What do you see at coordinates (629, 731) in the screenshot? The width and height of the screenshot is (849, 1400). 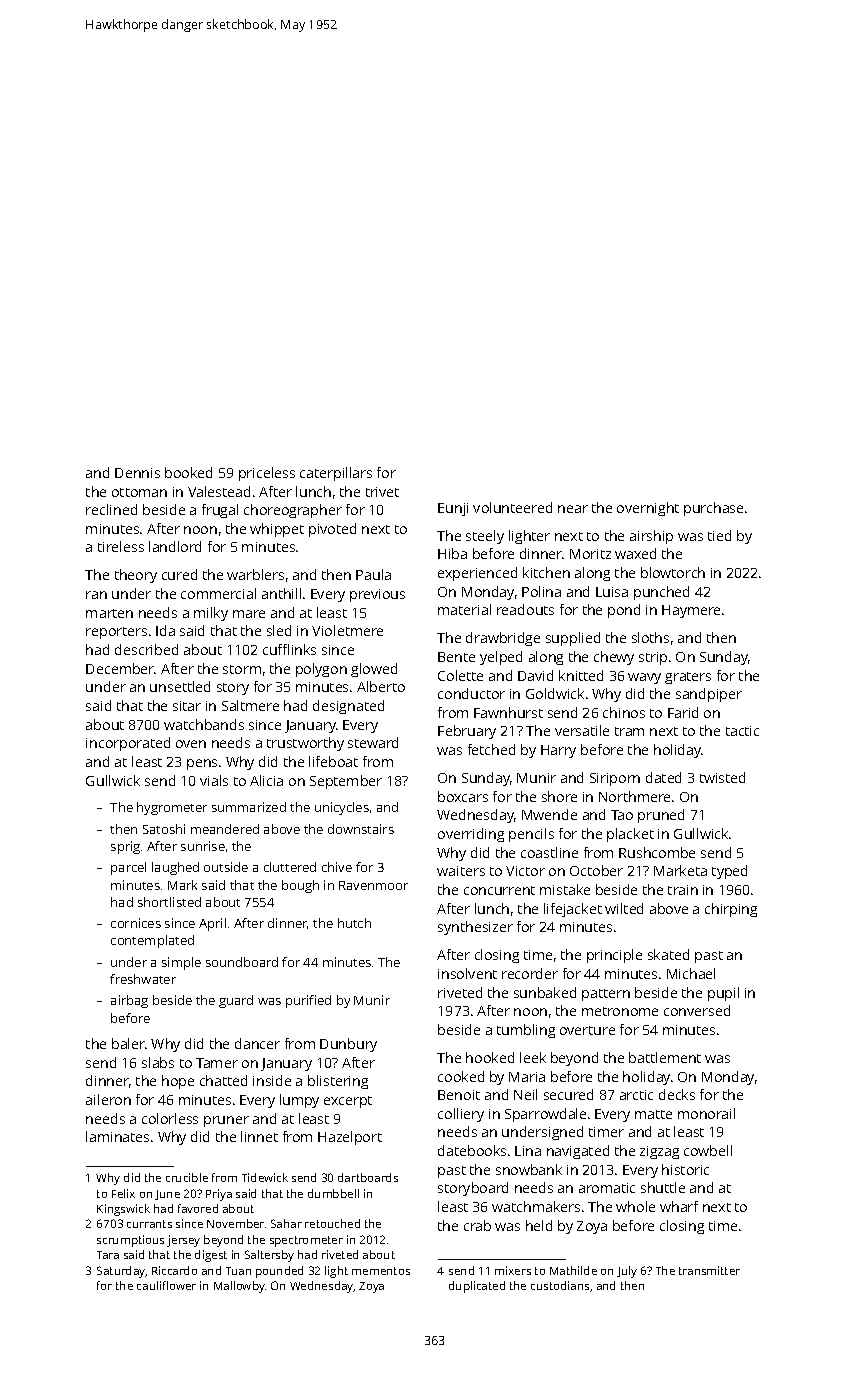 I see `tram` at bounding box center [629, 731].
